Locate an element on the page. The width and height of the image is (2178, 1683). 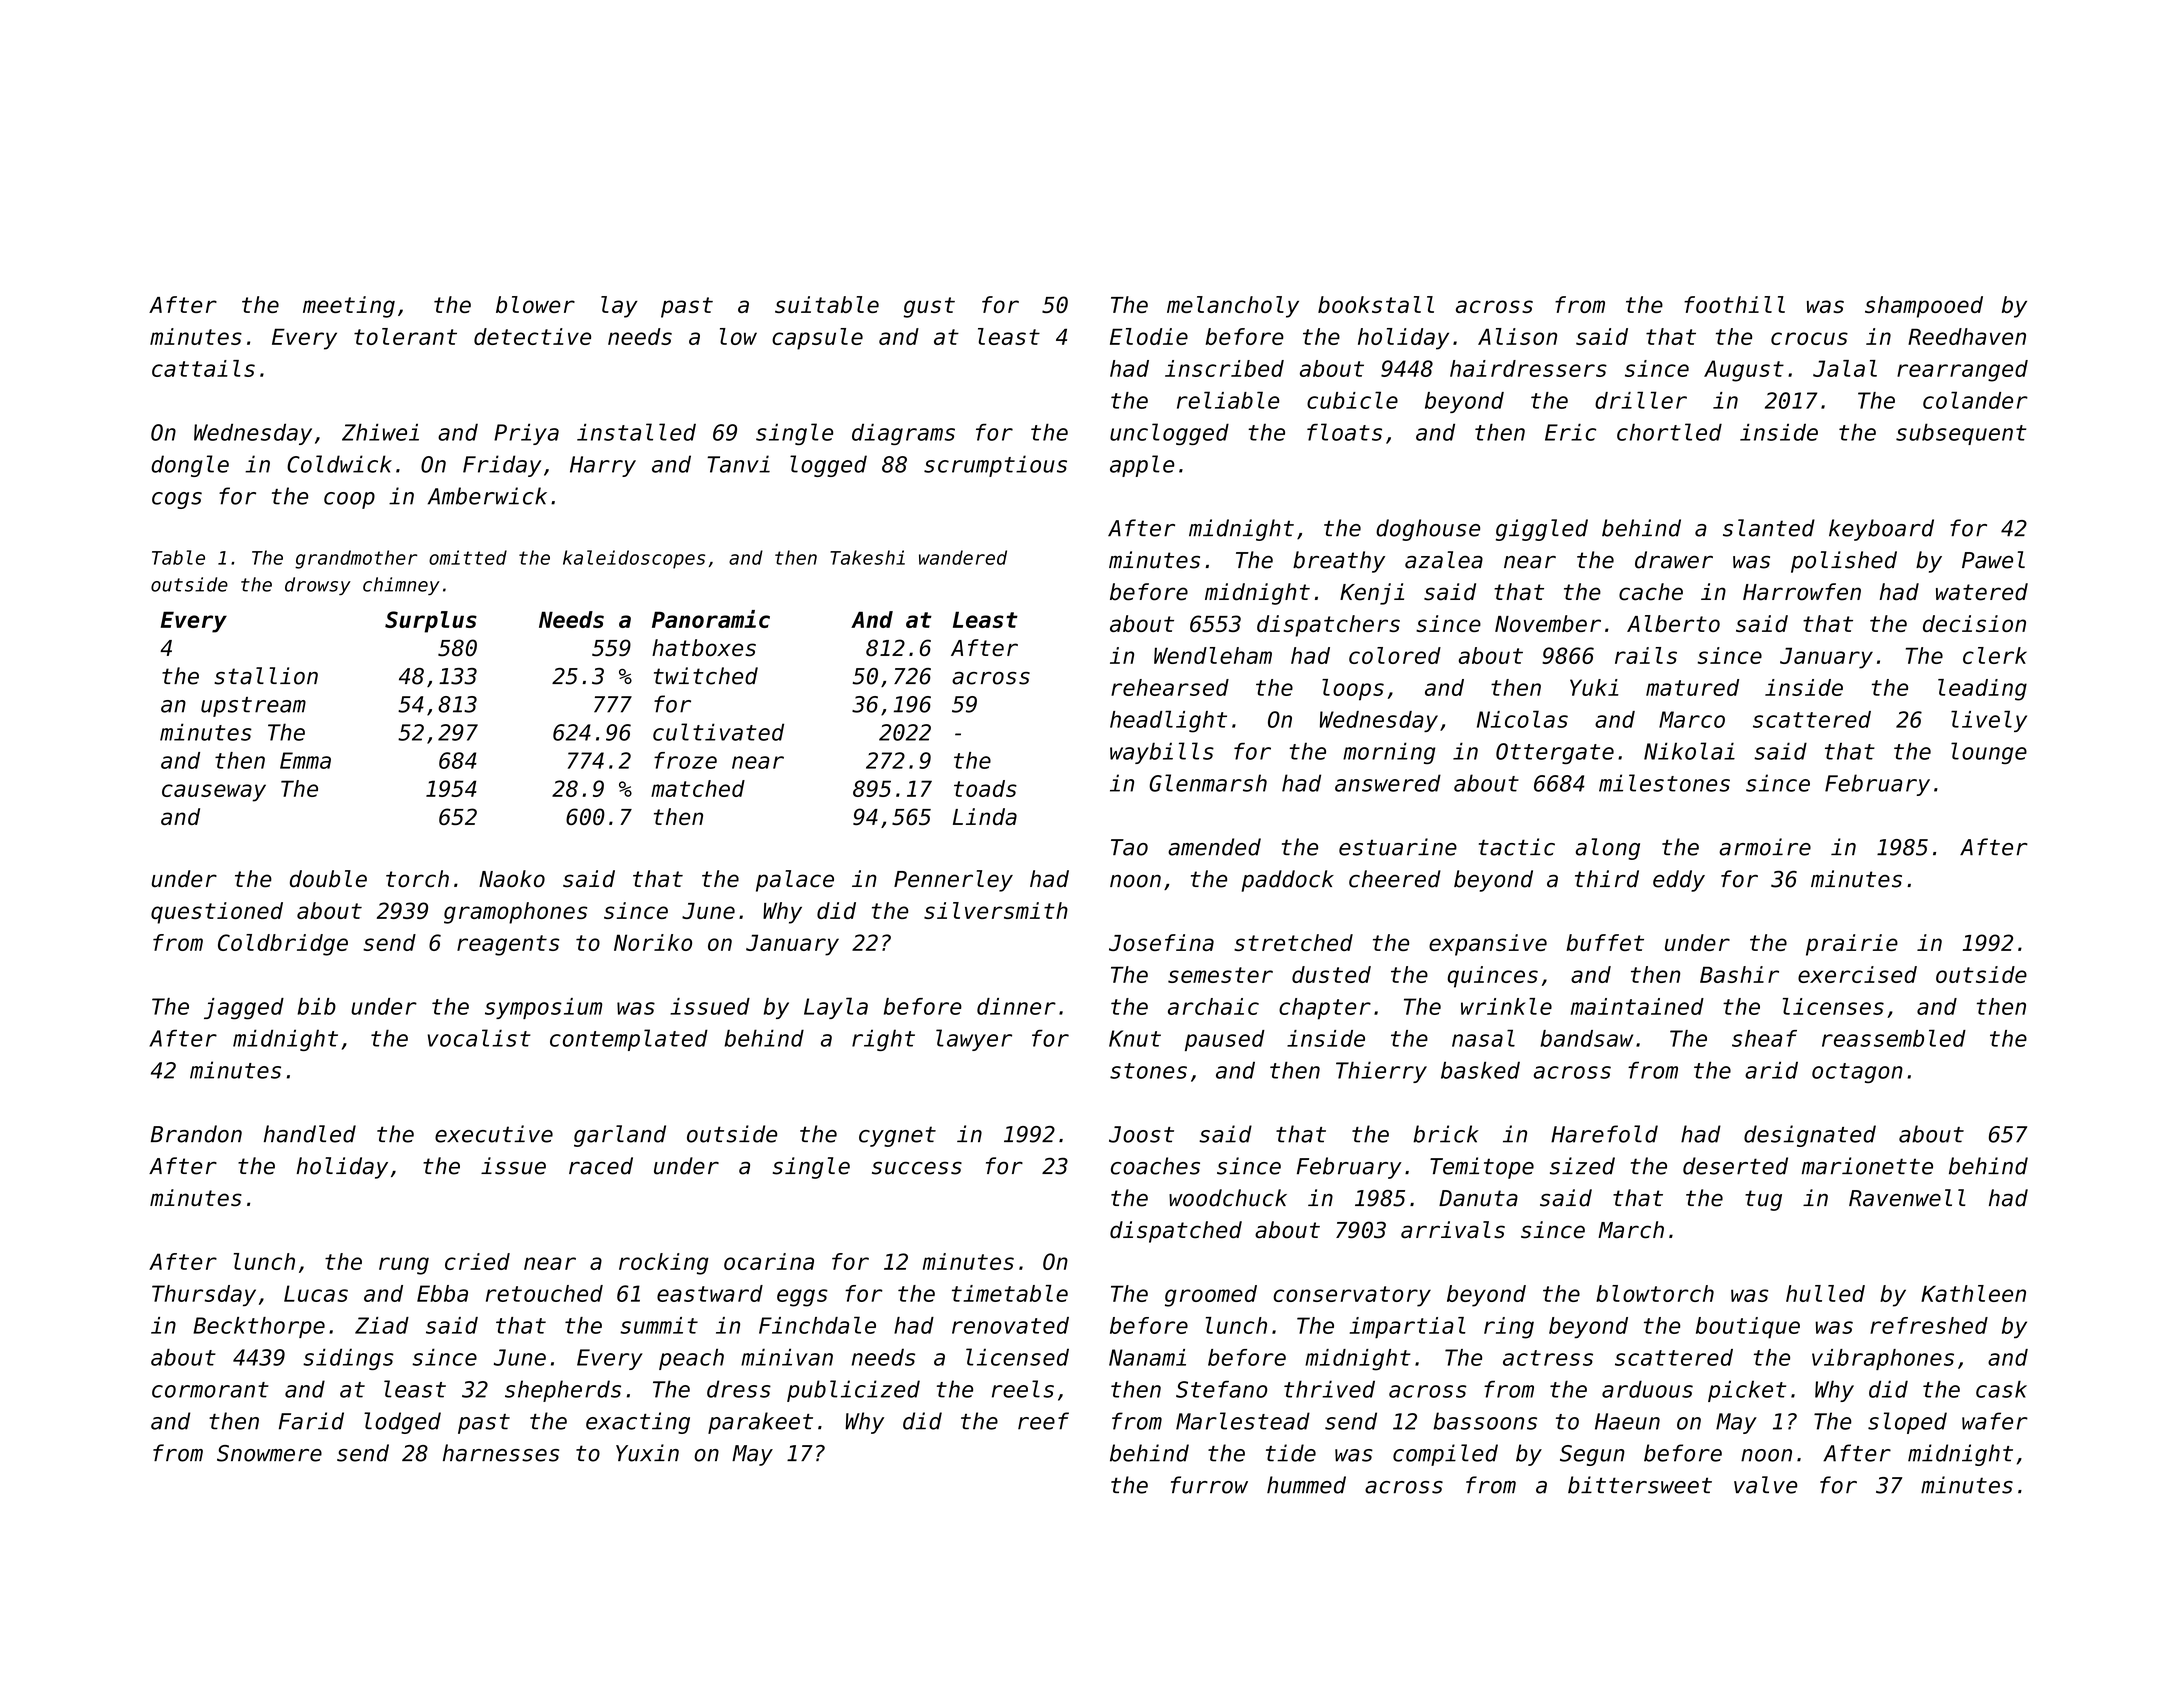
basked is located at coordinates (1480, 1070).
